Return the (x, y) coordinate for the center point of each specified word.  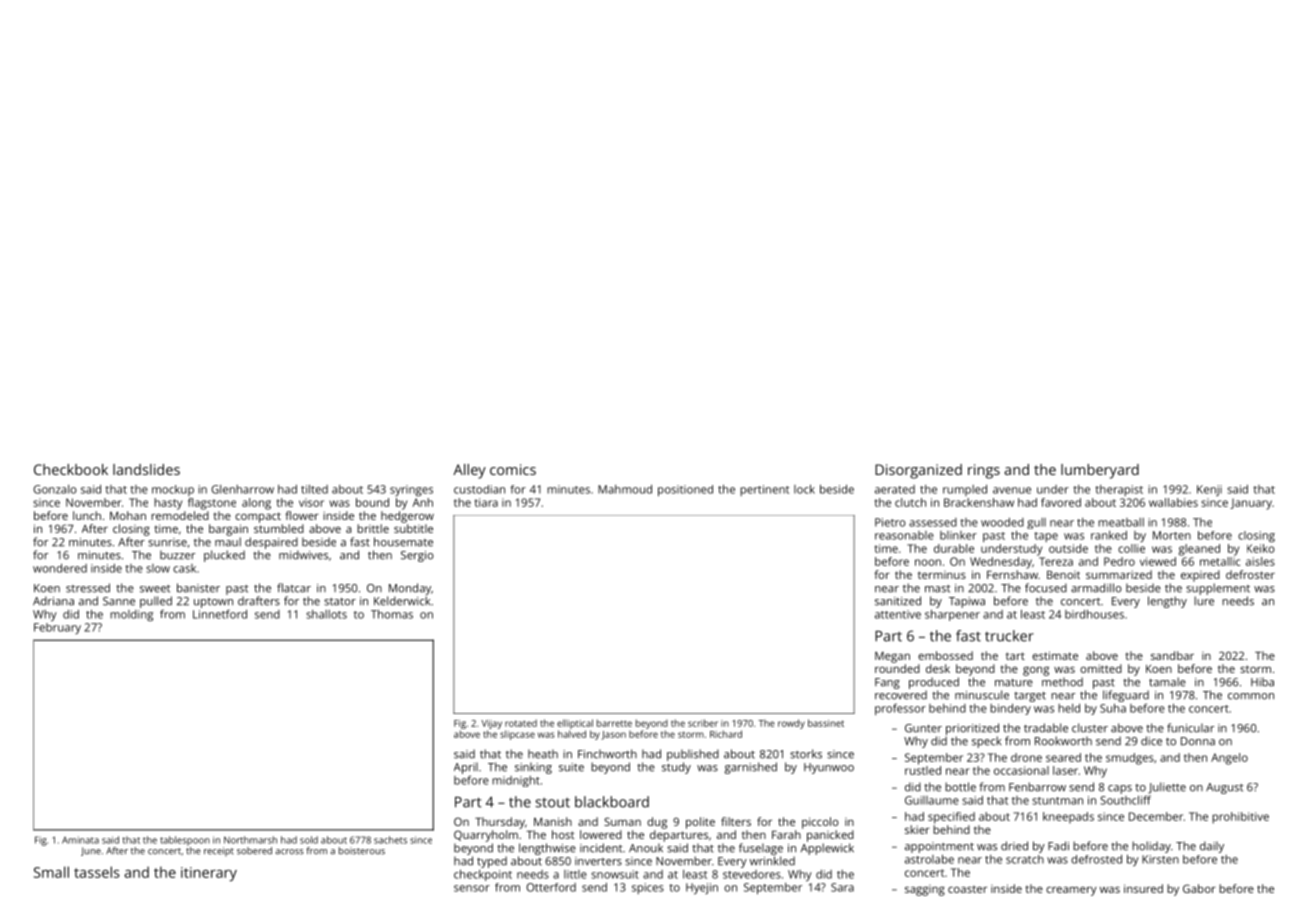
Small (51, 872)
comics (513, 469)
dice (1151, 741)
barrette (614, 723)
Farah (786, 834)
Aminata (80, 840)
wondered (60, 568)
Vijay (491, 724)
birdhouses (1094, 614)
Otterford (551, 887)
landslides (146, 469)
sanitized (898, 601)
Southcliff (1125, 800)
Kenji (1209, 490)
